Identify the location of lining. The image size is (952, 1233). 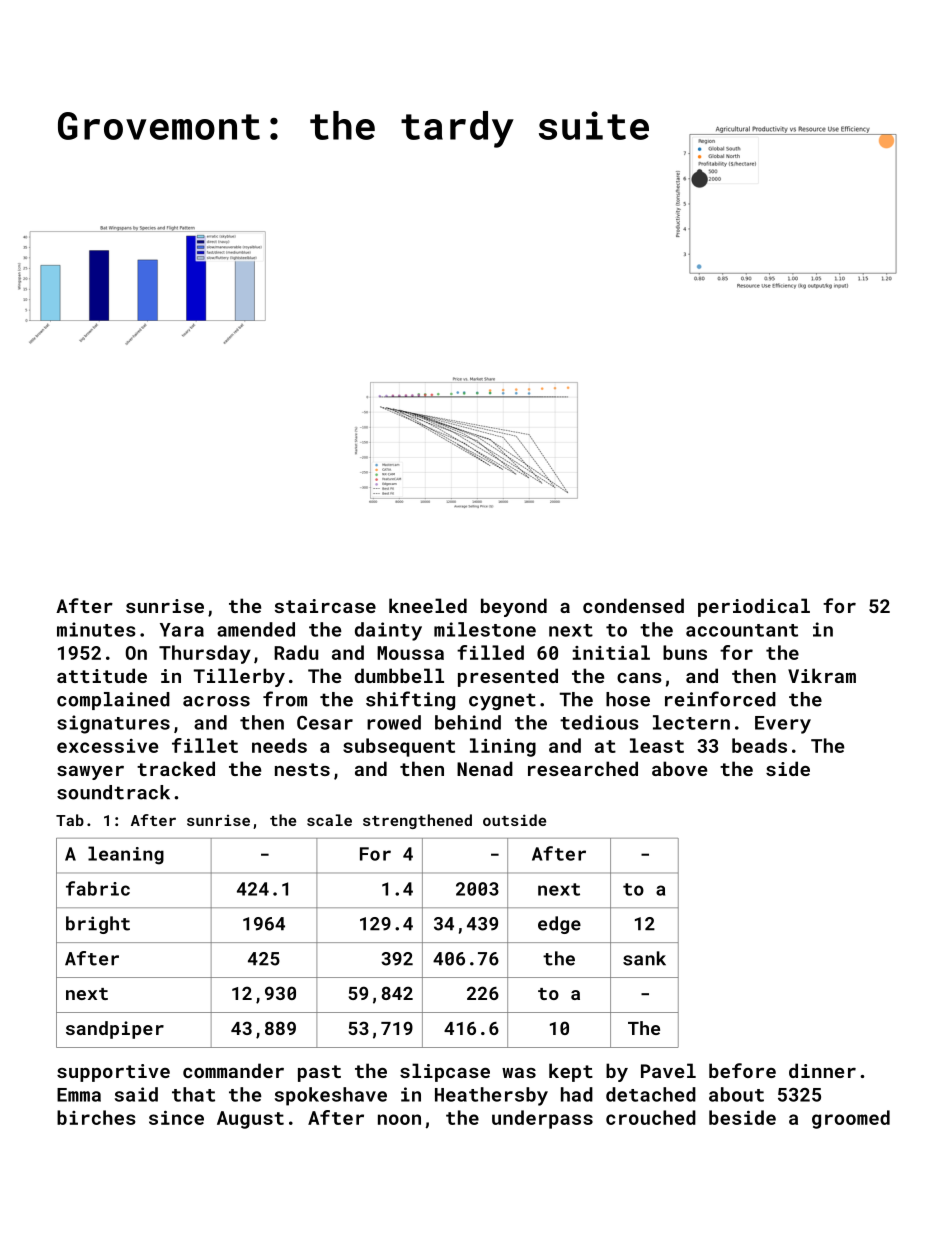
(503, 747).
